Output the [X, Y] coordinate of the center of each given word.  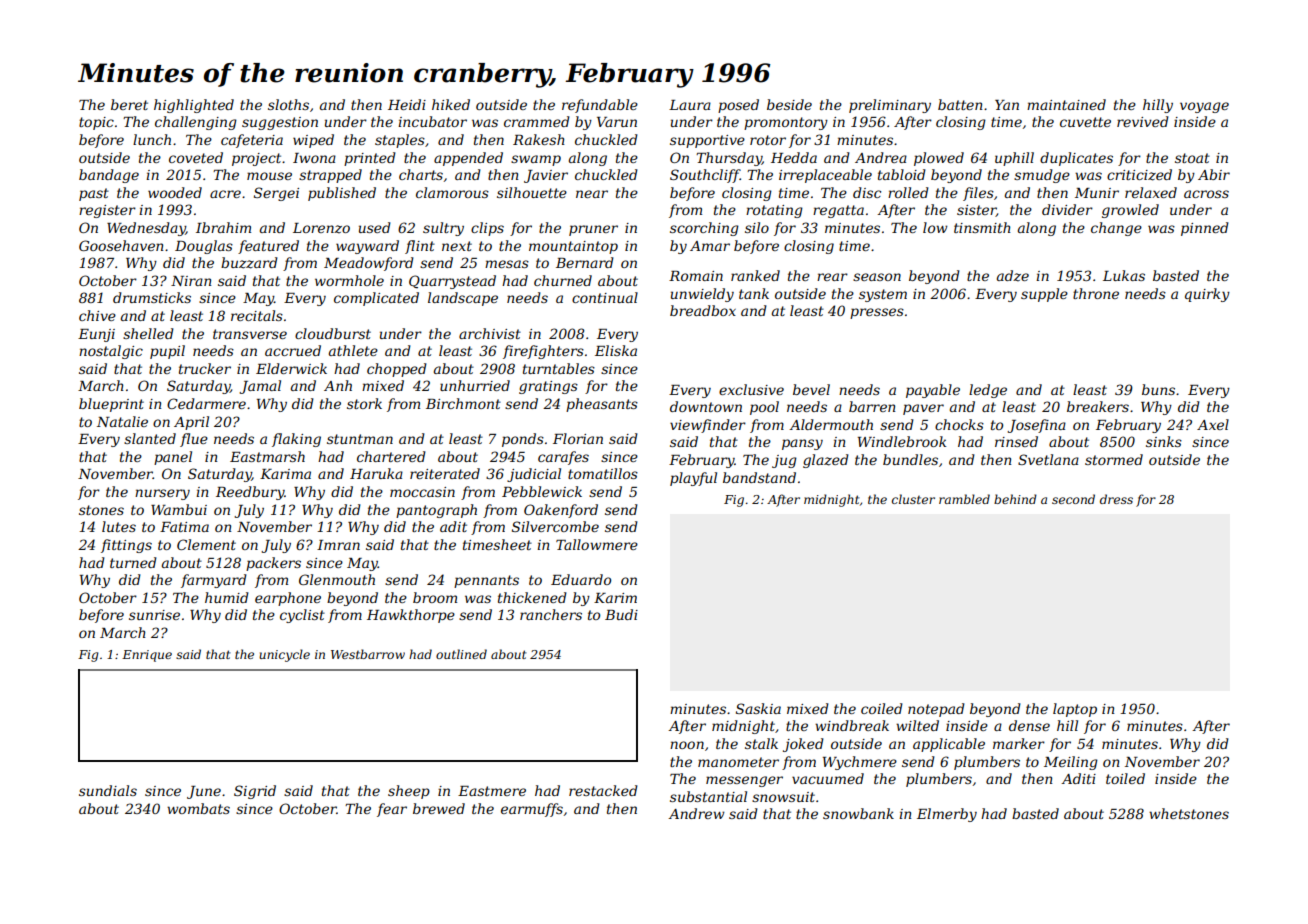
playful [693, 479]
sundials [108, 790]
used [375, 227]
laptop [1075, 710]
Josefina [1036, 426]
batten [960, 104]
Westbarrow [368, 654]
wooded [175, 192]
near [592, 194]
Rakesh [539, 139]
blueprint [111, 405]
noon [687, 745]
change [1116, 229]
